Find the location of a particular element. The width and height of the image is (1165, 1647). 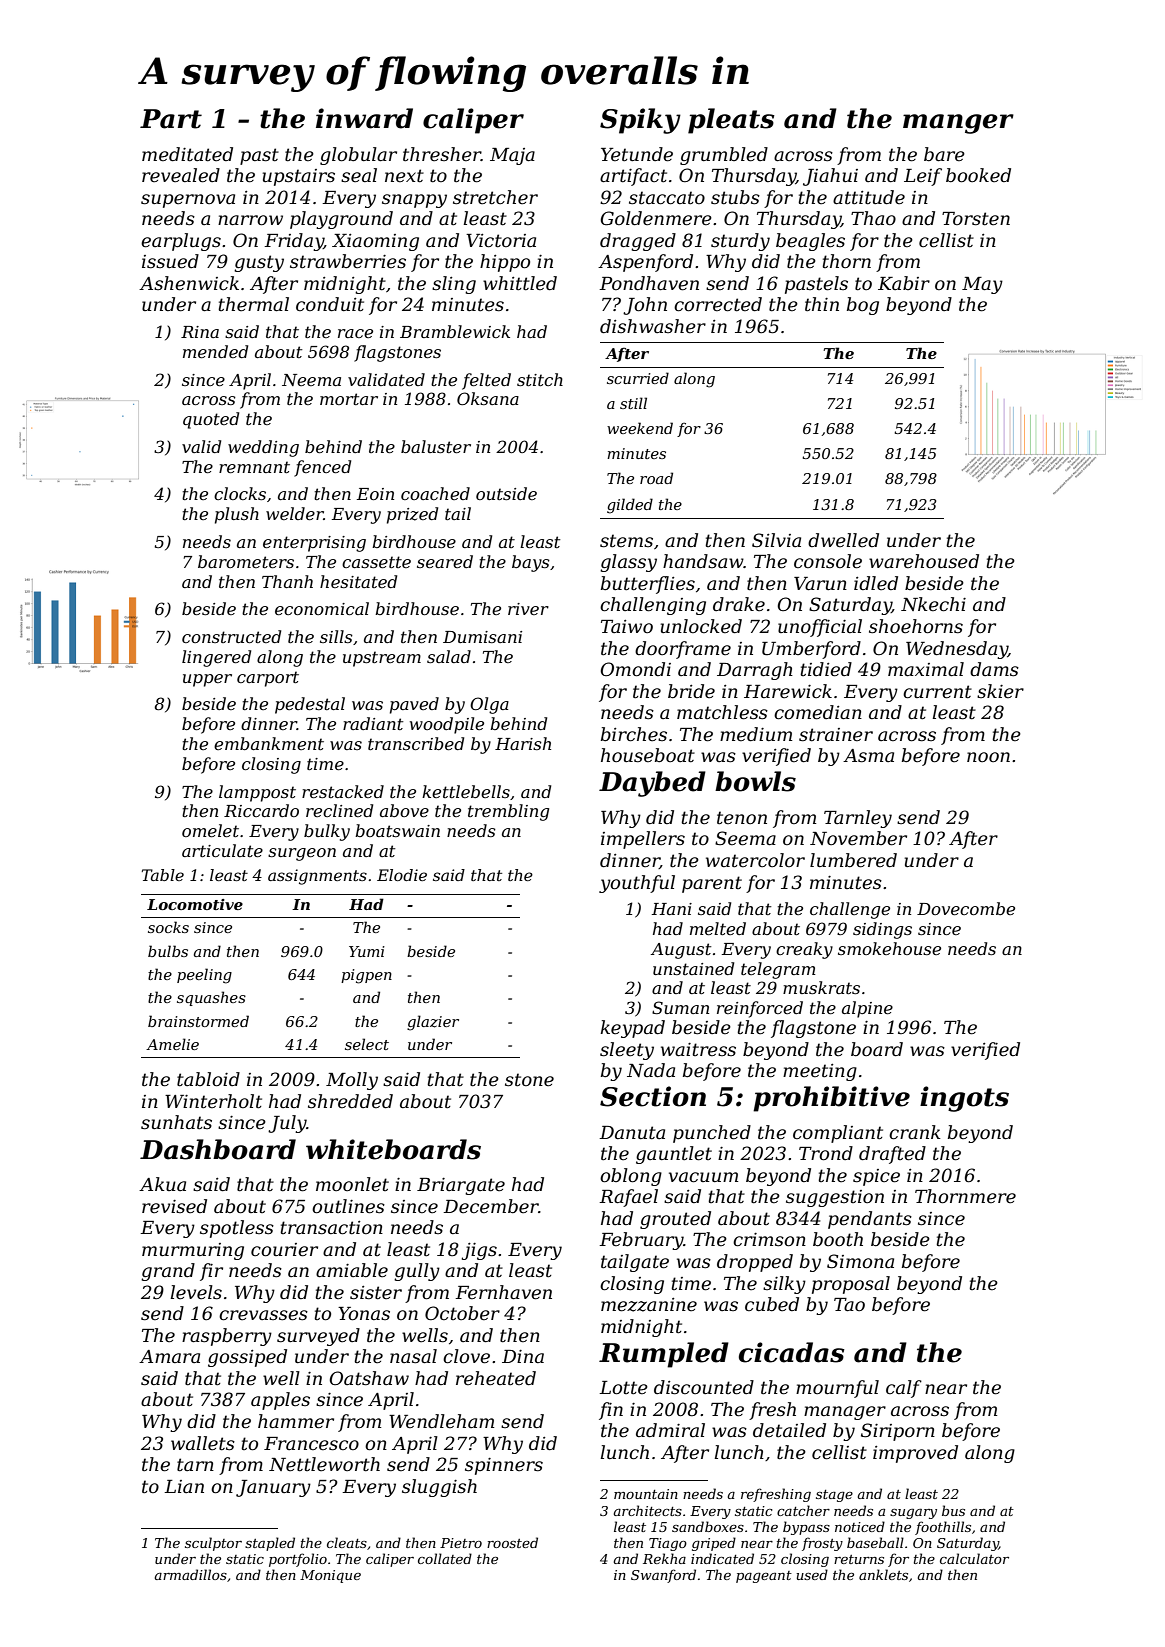

Briargate is located at coordinates (461, 1186).
